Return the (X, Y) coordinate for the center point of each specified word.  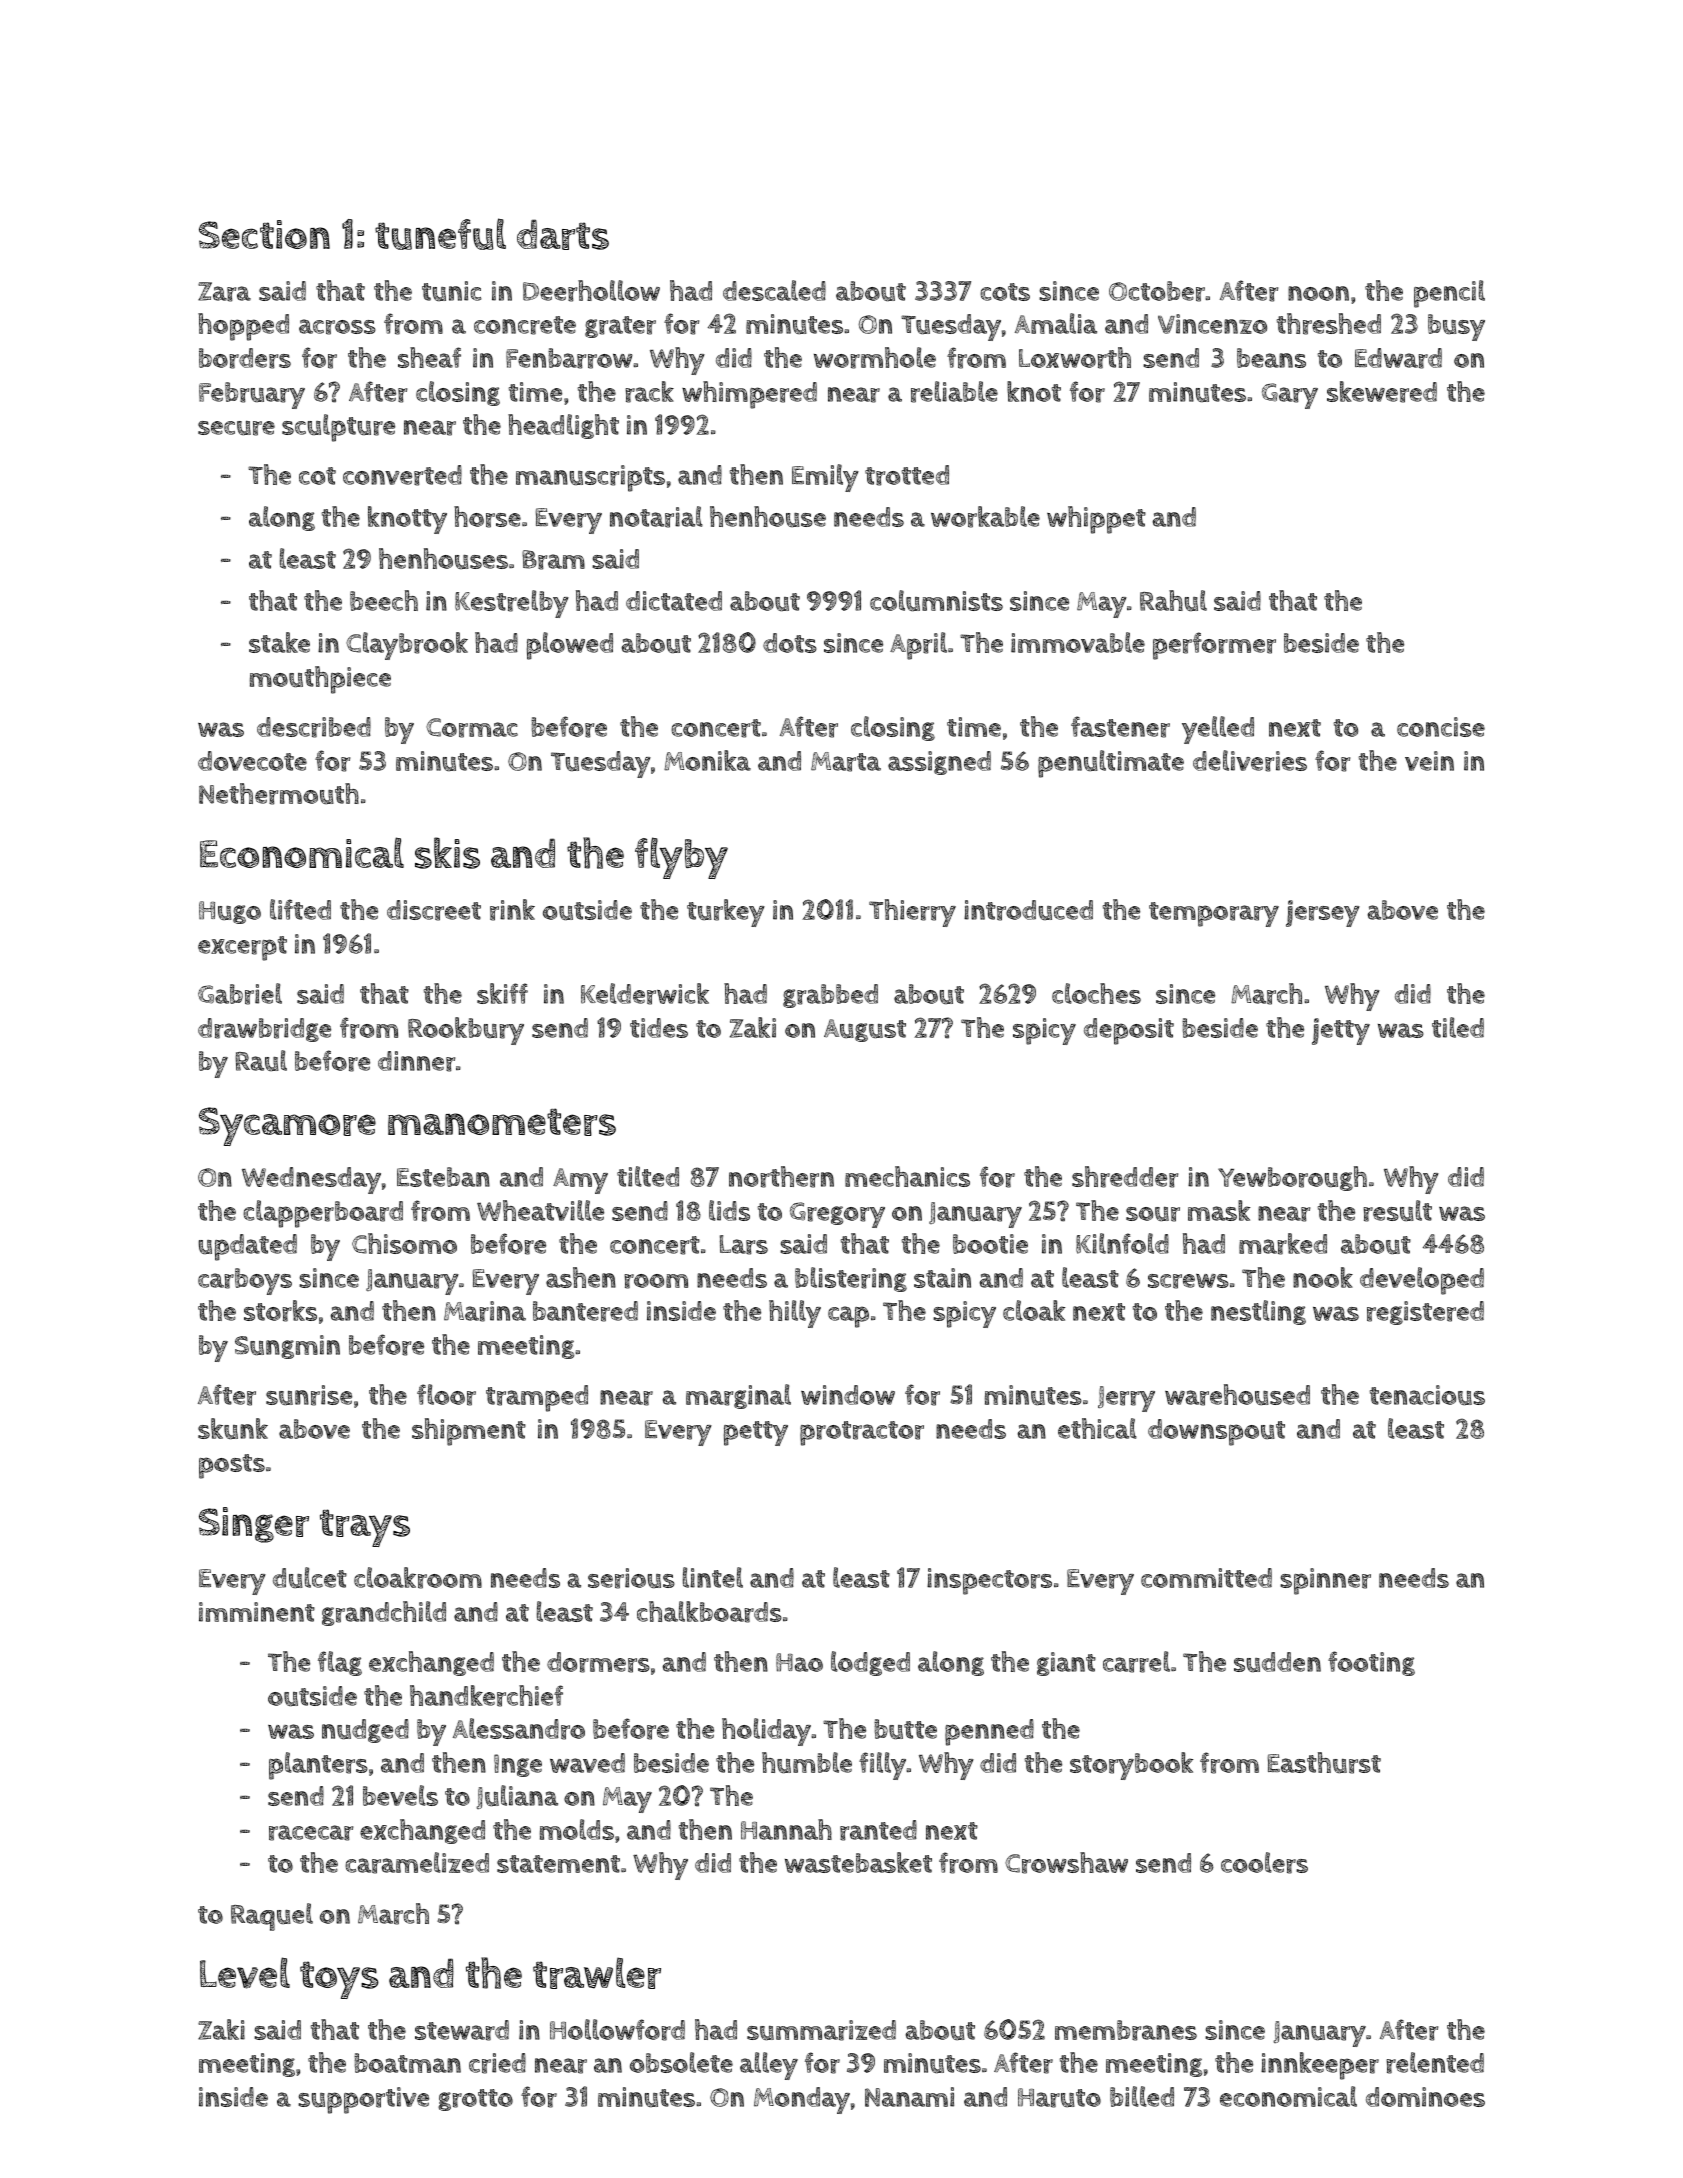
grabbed (830, 996)
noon (1318, 293)
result (1397, 1211)
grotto (475, 2100)
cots (1005, 292)
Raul (261, 1061)
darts (563, 234)
